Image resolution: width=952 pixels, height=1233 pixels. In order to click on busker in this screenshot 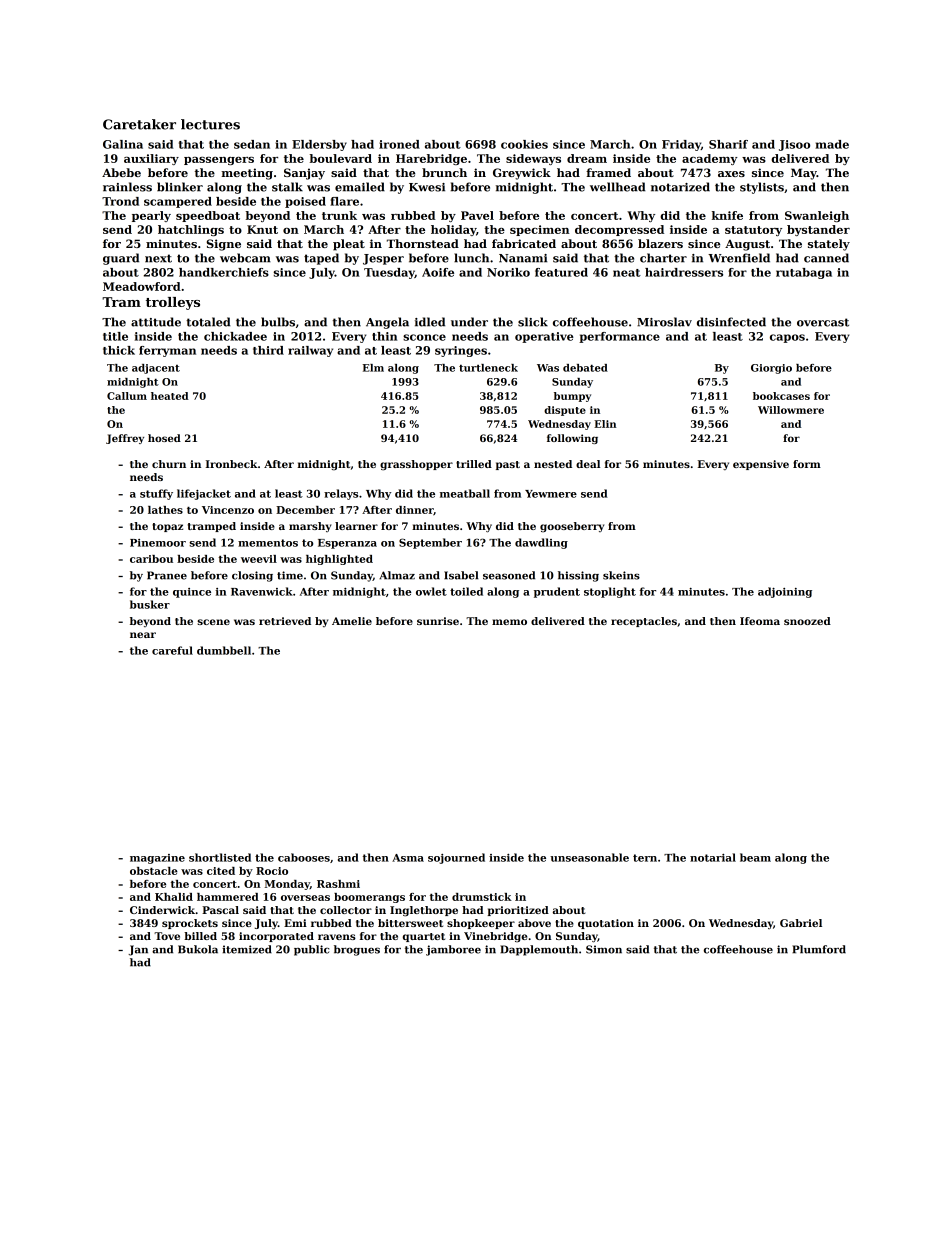, I will do `click(150, 604)`.
